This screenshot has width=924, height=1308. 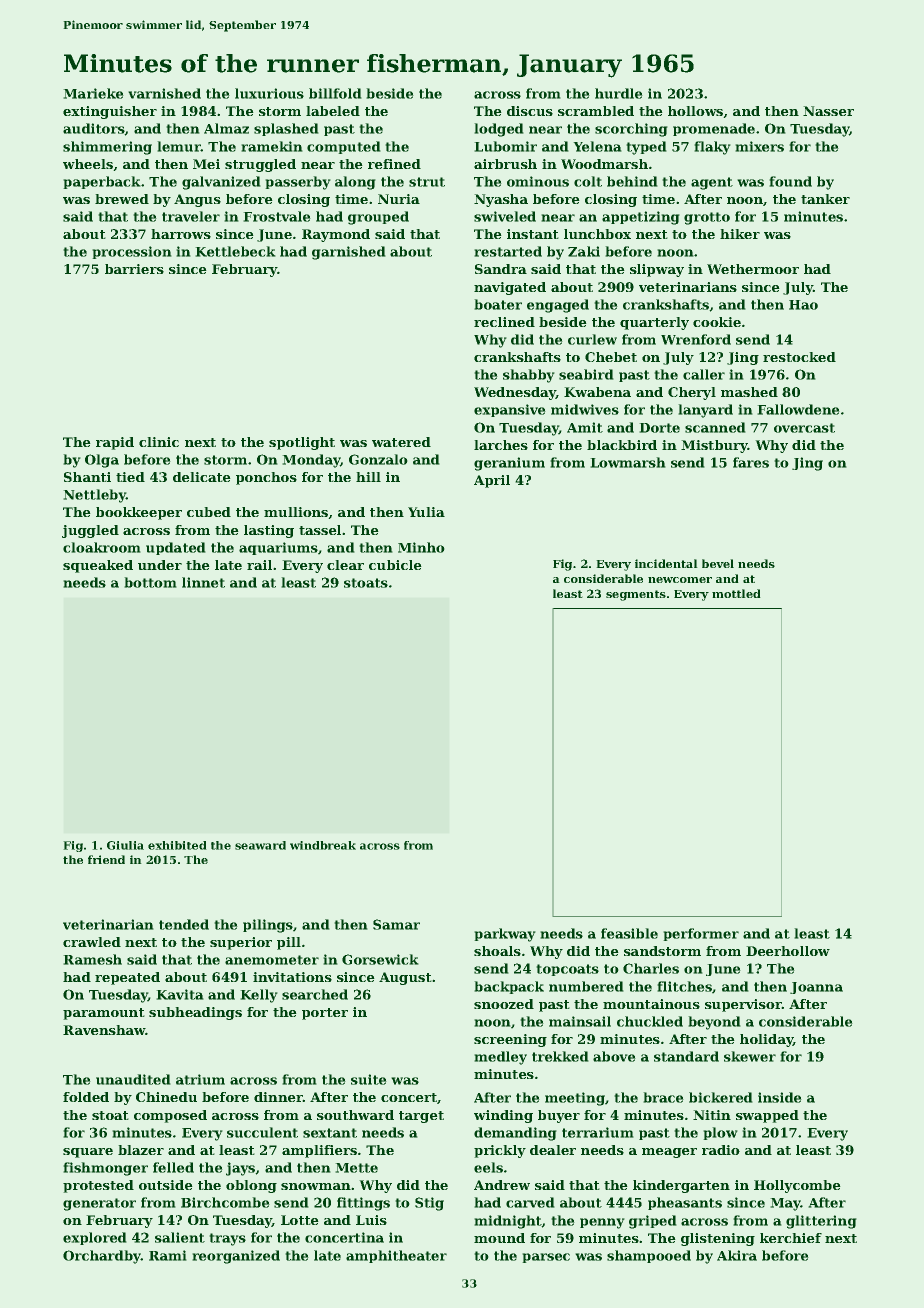 I want to click on repeated, so click(x=127, y=978).
